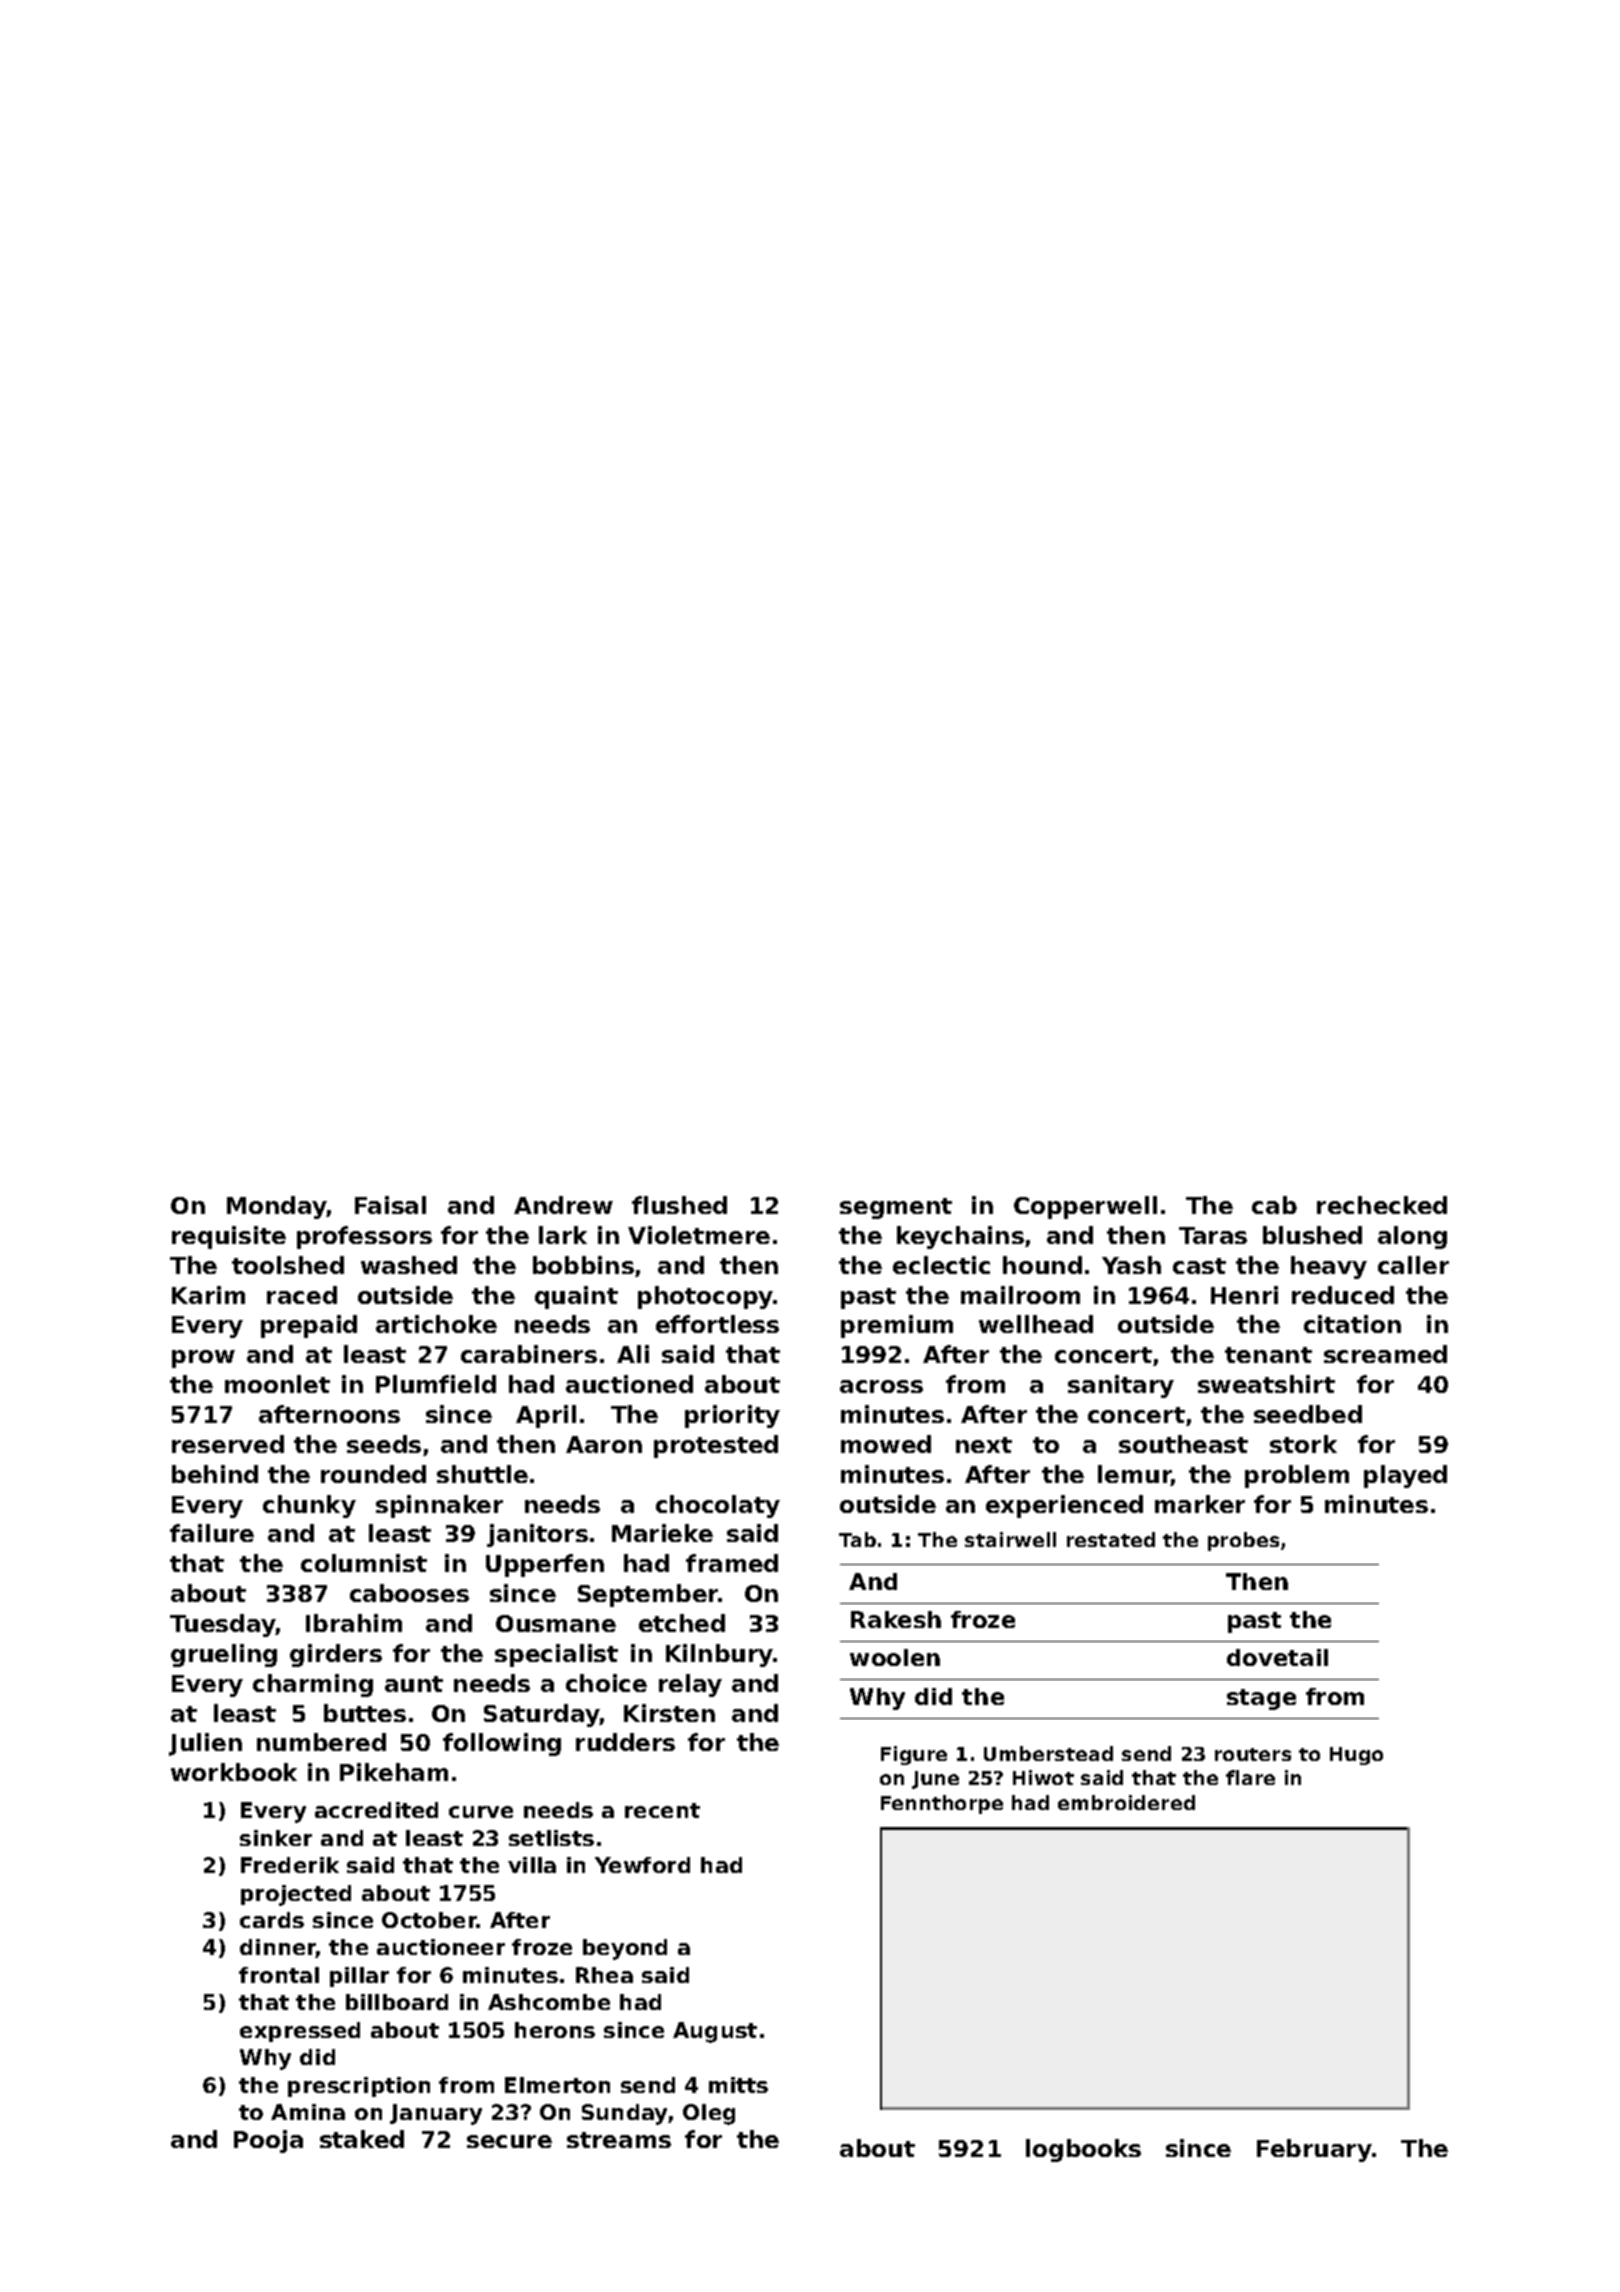 Image resolution: width=1620 pixels, height=2292 pixels. Describe the element at coordinates (1314, 2150) in the page. I see `February` at that location.
